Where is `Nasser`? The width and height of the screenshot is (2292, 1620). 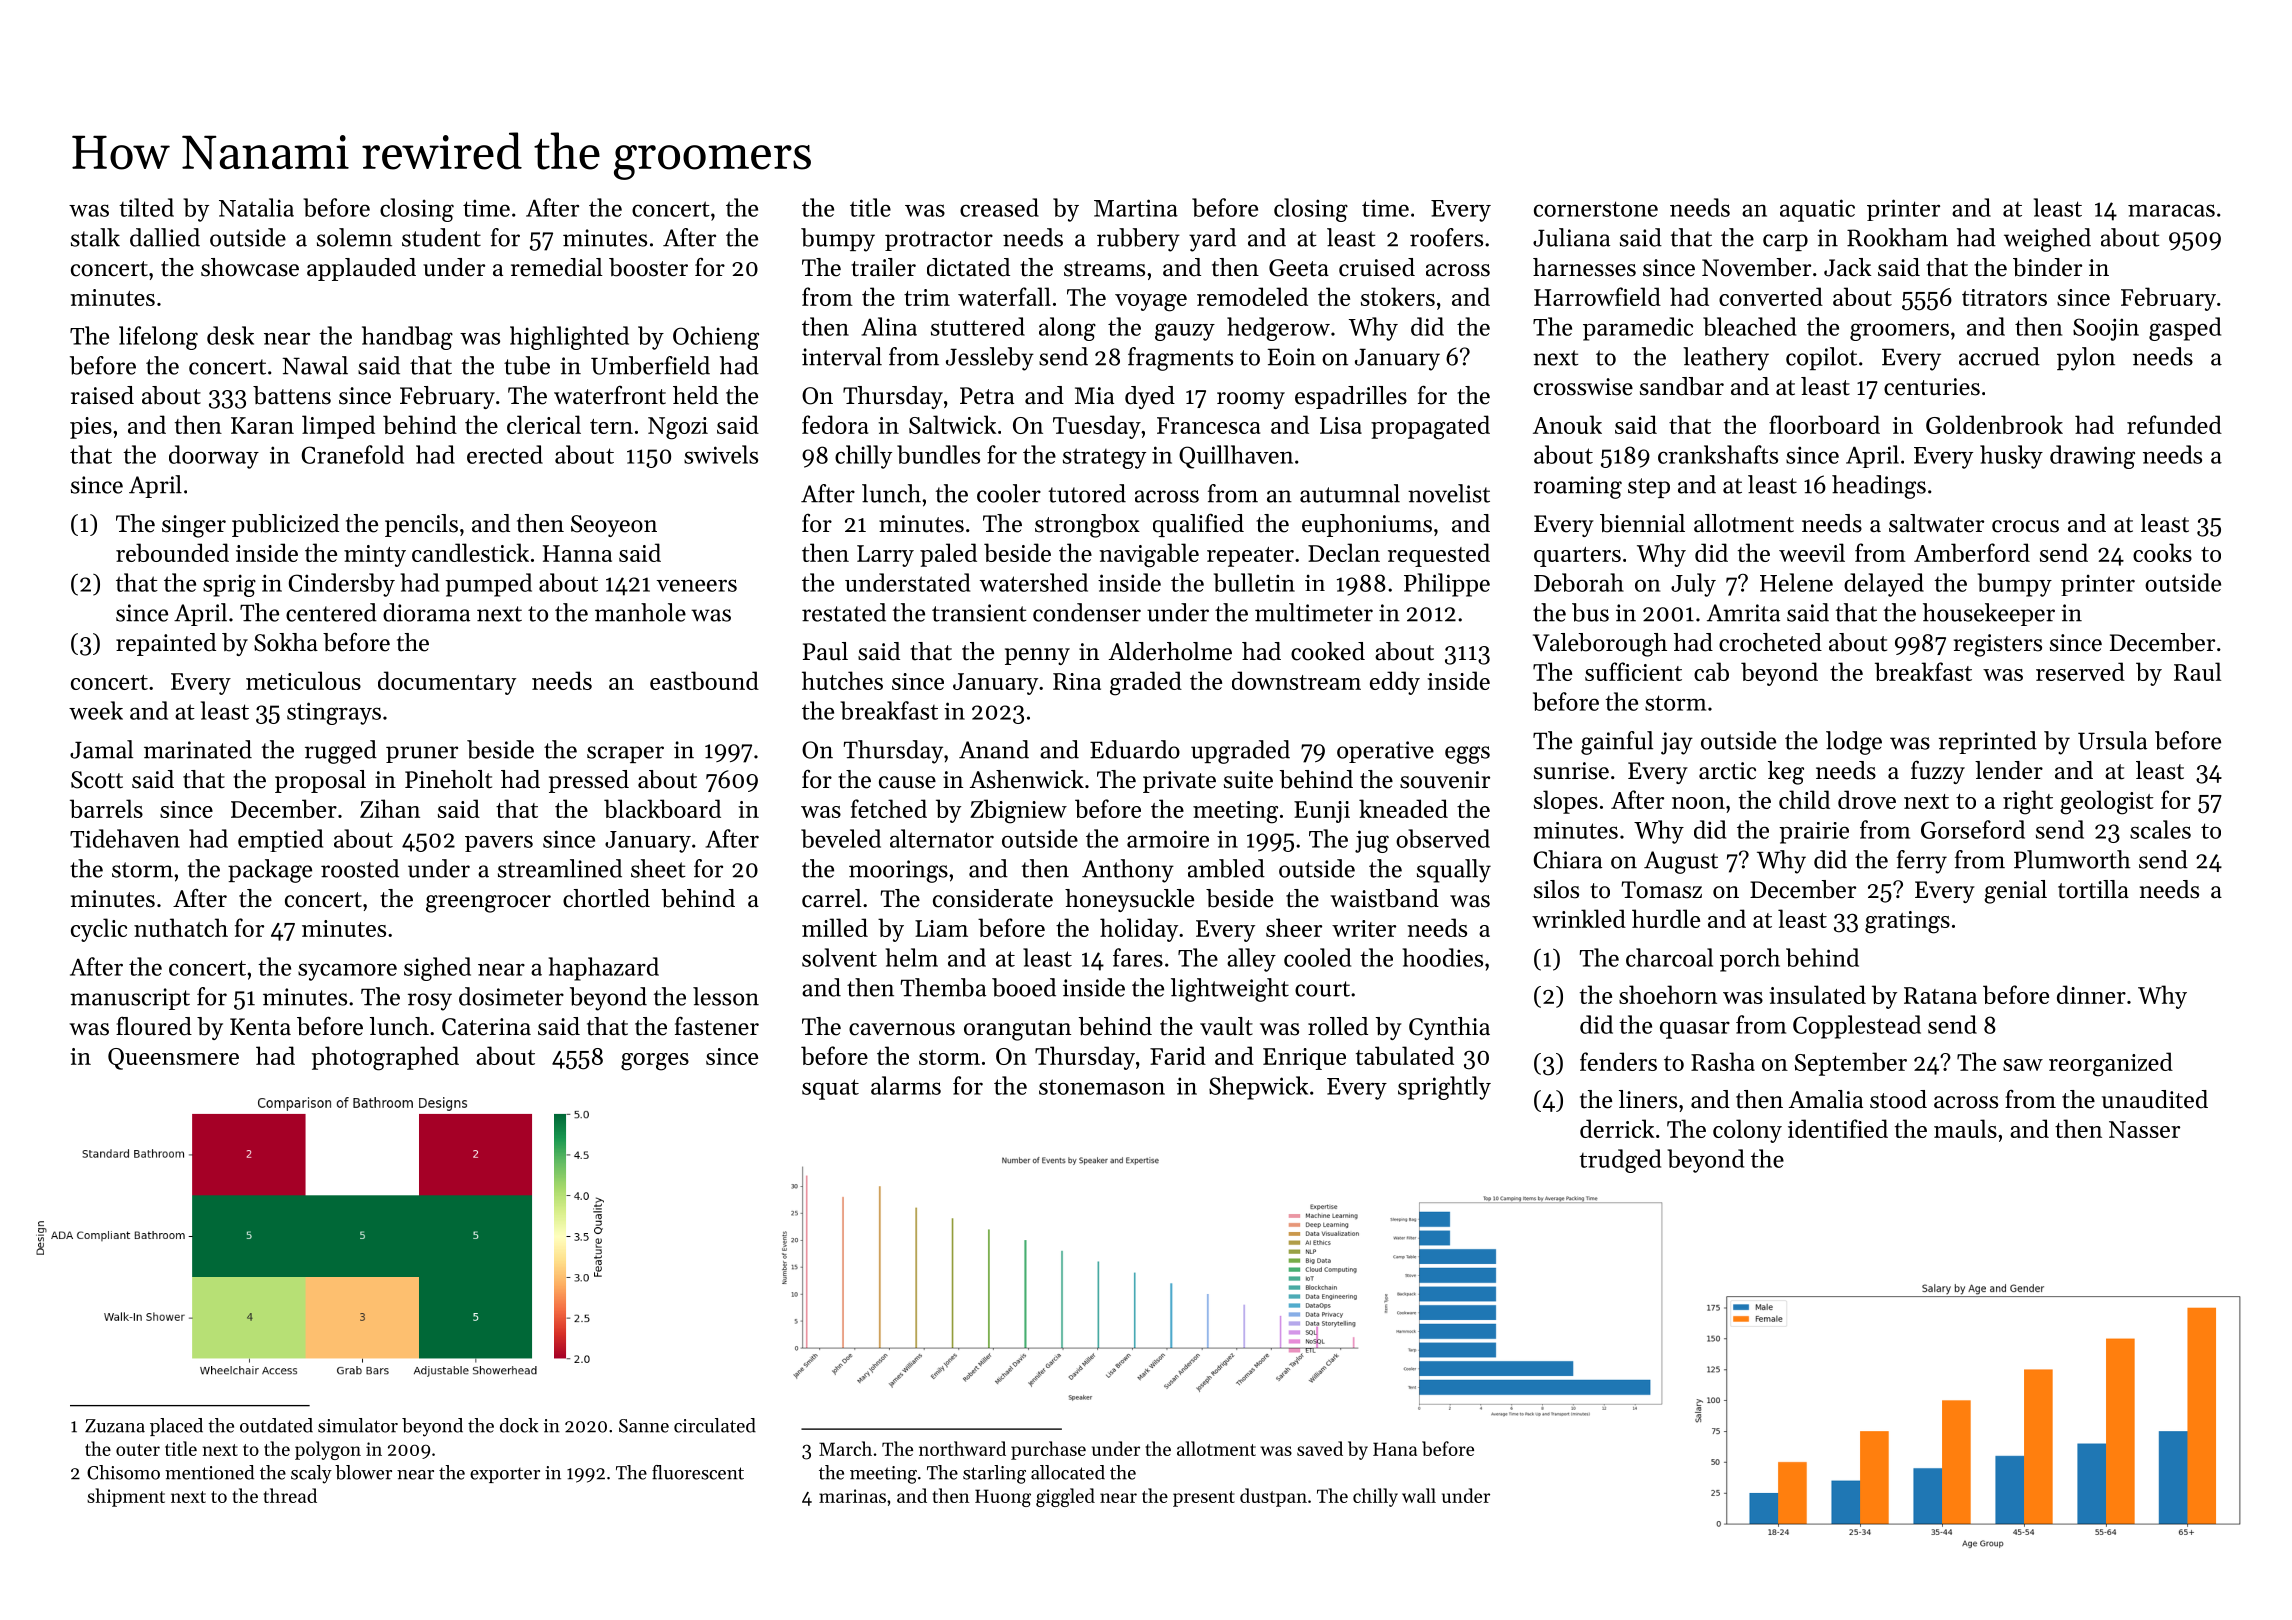 Nasser is located at coordinates (2144, 1129).
